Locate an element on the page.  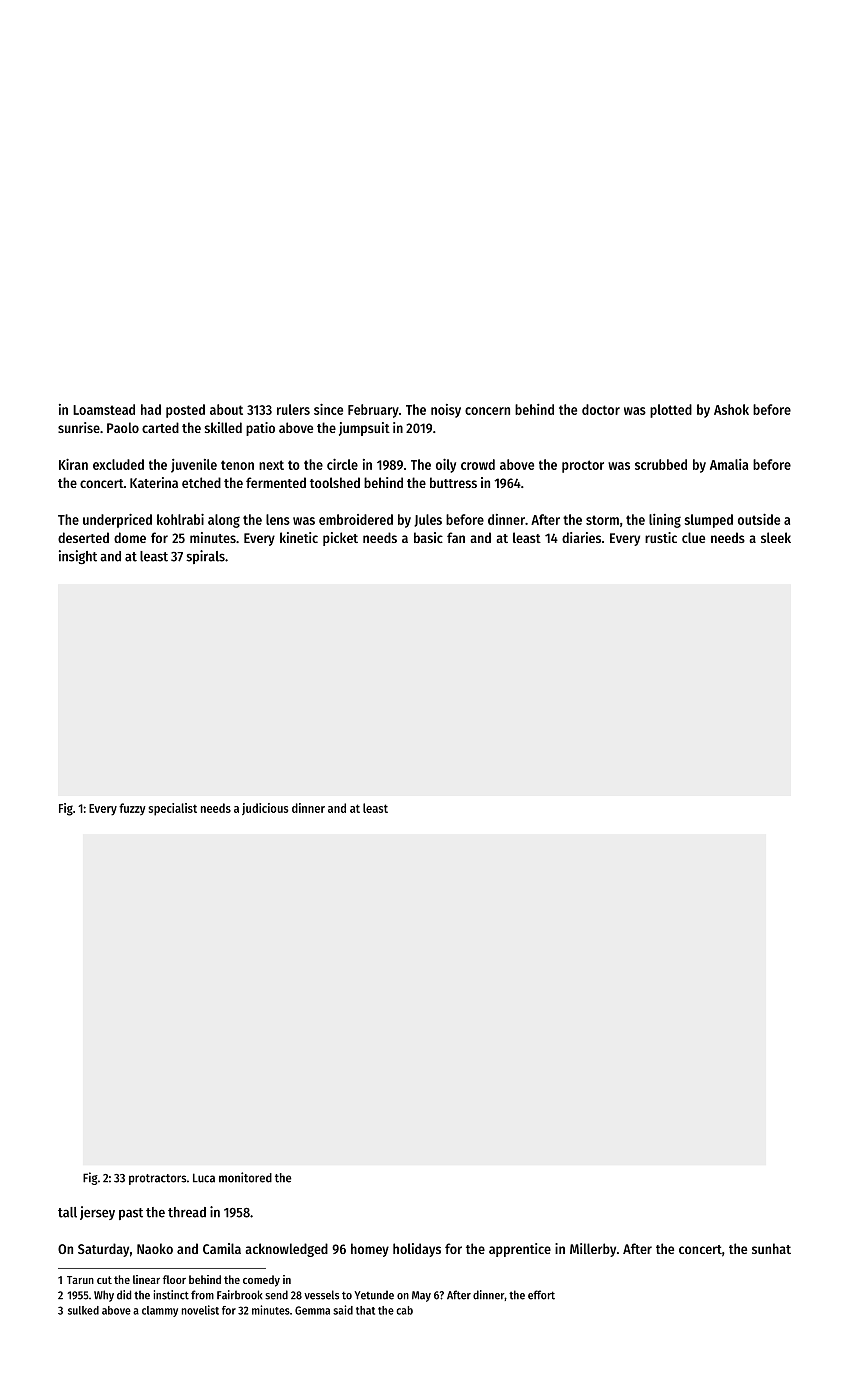
clue is located at coordinates (693, 537).
